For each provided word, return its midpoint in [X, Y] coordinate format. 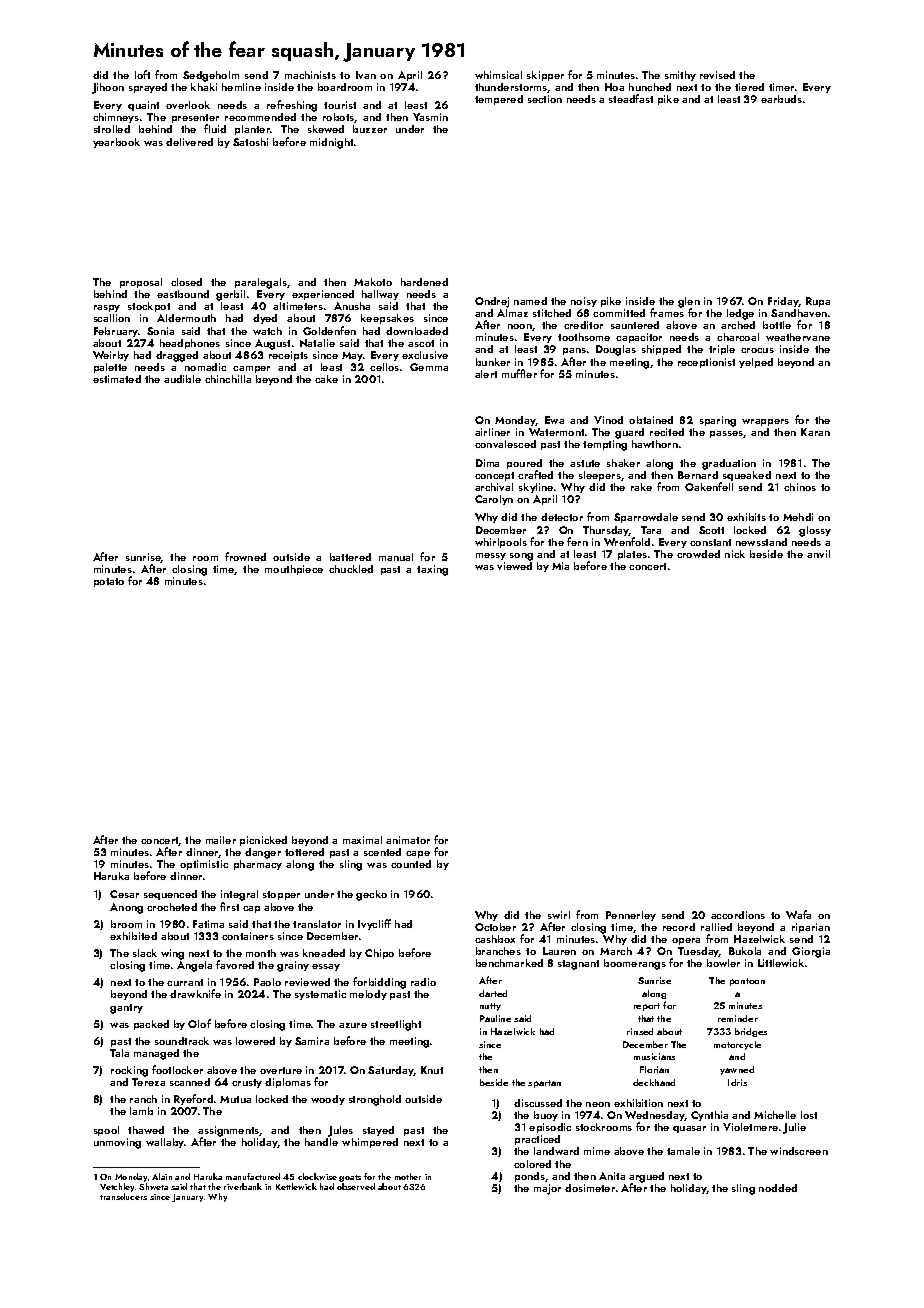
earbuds [781, 99]
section [545, 99]
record [679, 927]
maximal [362, 840]
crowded [698, 554]
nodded [778, 1188]
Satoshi [250, 142]
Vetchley [117, 1187]
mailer [221, 840]
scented [382, 852]
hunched [650, 87]
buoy [546, 1116]
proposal [141, 283]
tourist [340, 105]
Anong [126, 908]
